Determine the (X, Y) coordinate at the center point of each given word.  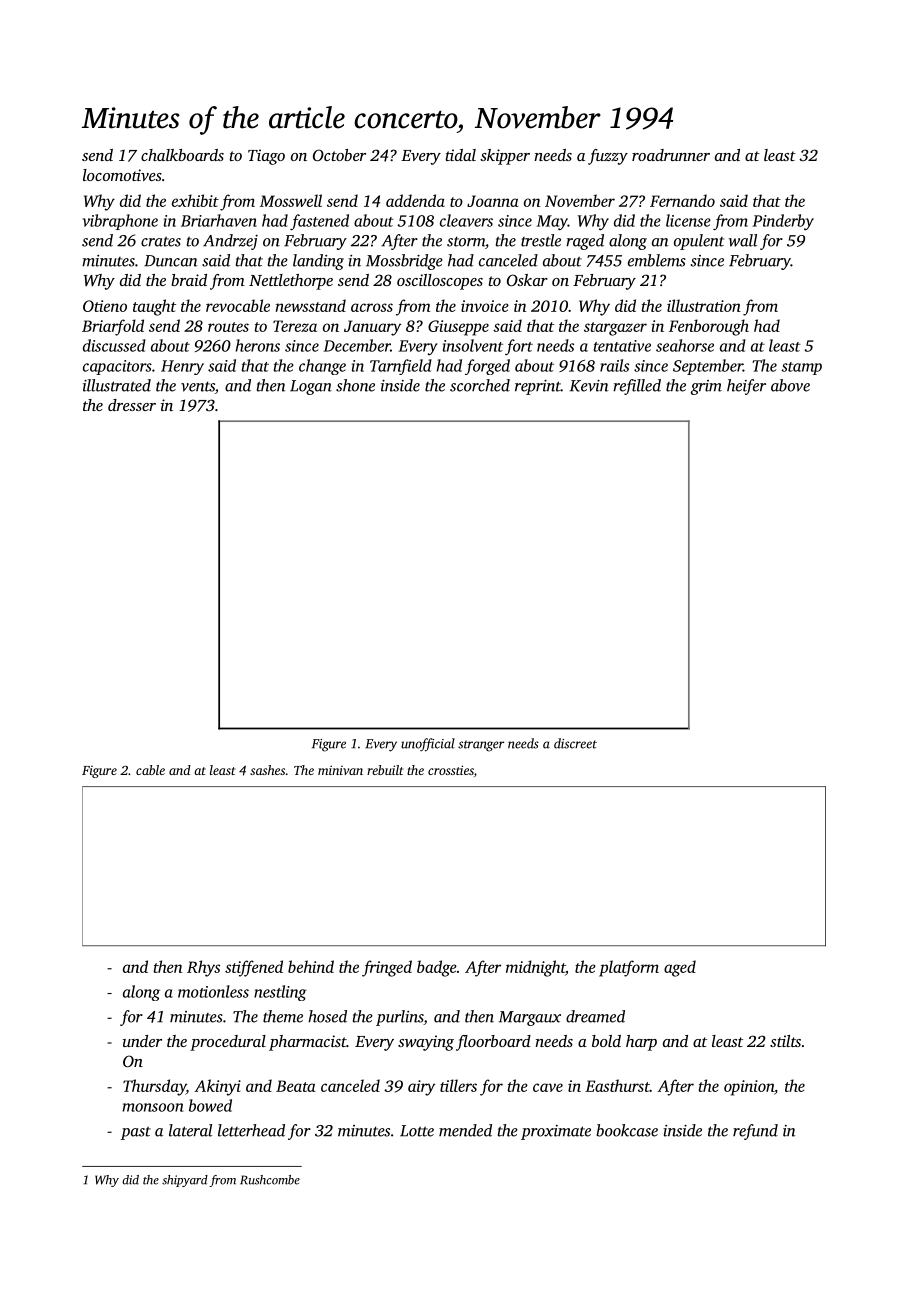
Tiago (266, 157)
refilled (637, 387)
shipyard (185, 1181)
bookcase (627, 1130)
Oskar (527, 280)
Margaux (530, 1018)
